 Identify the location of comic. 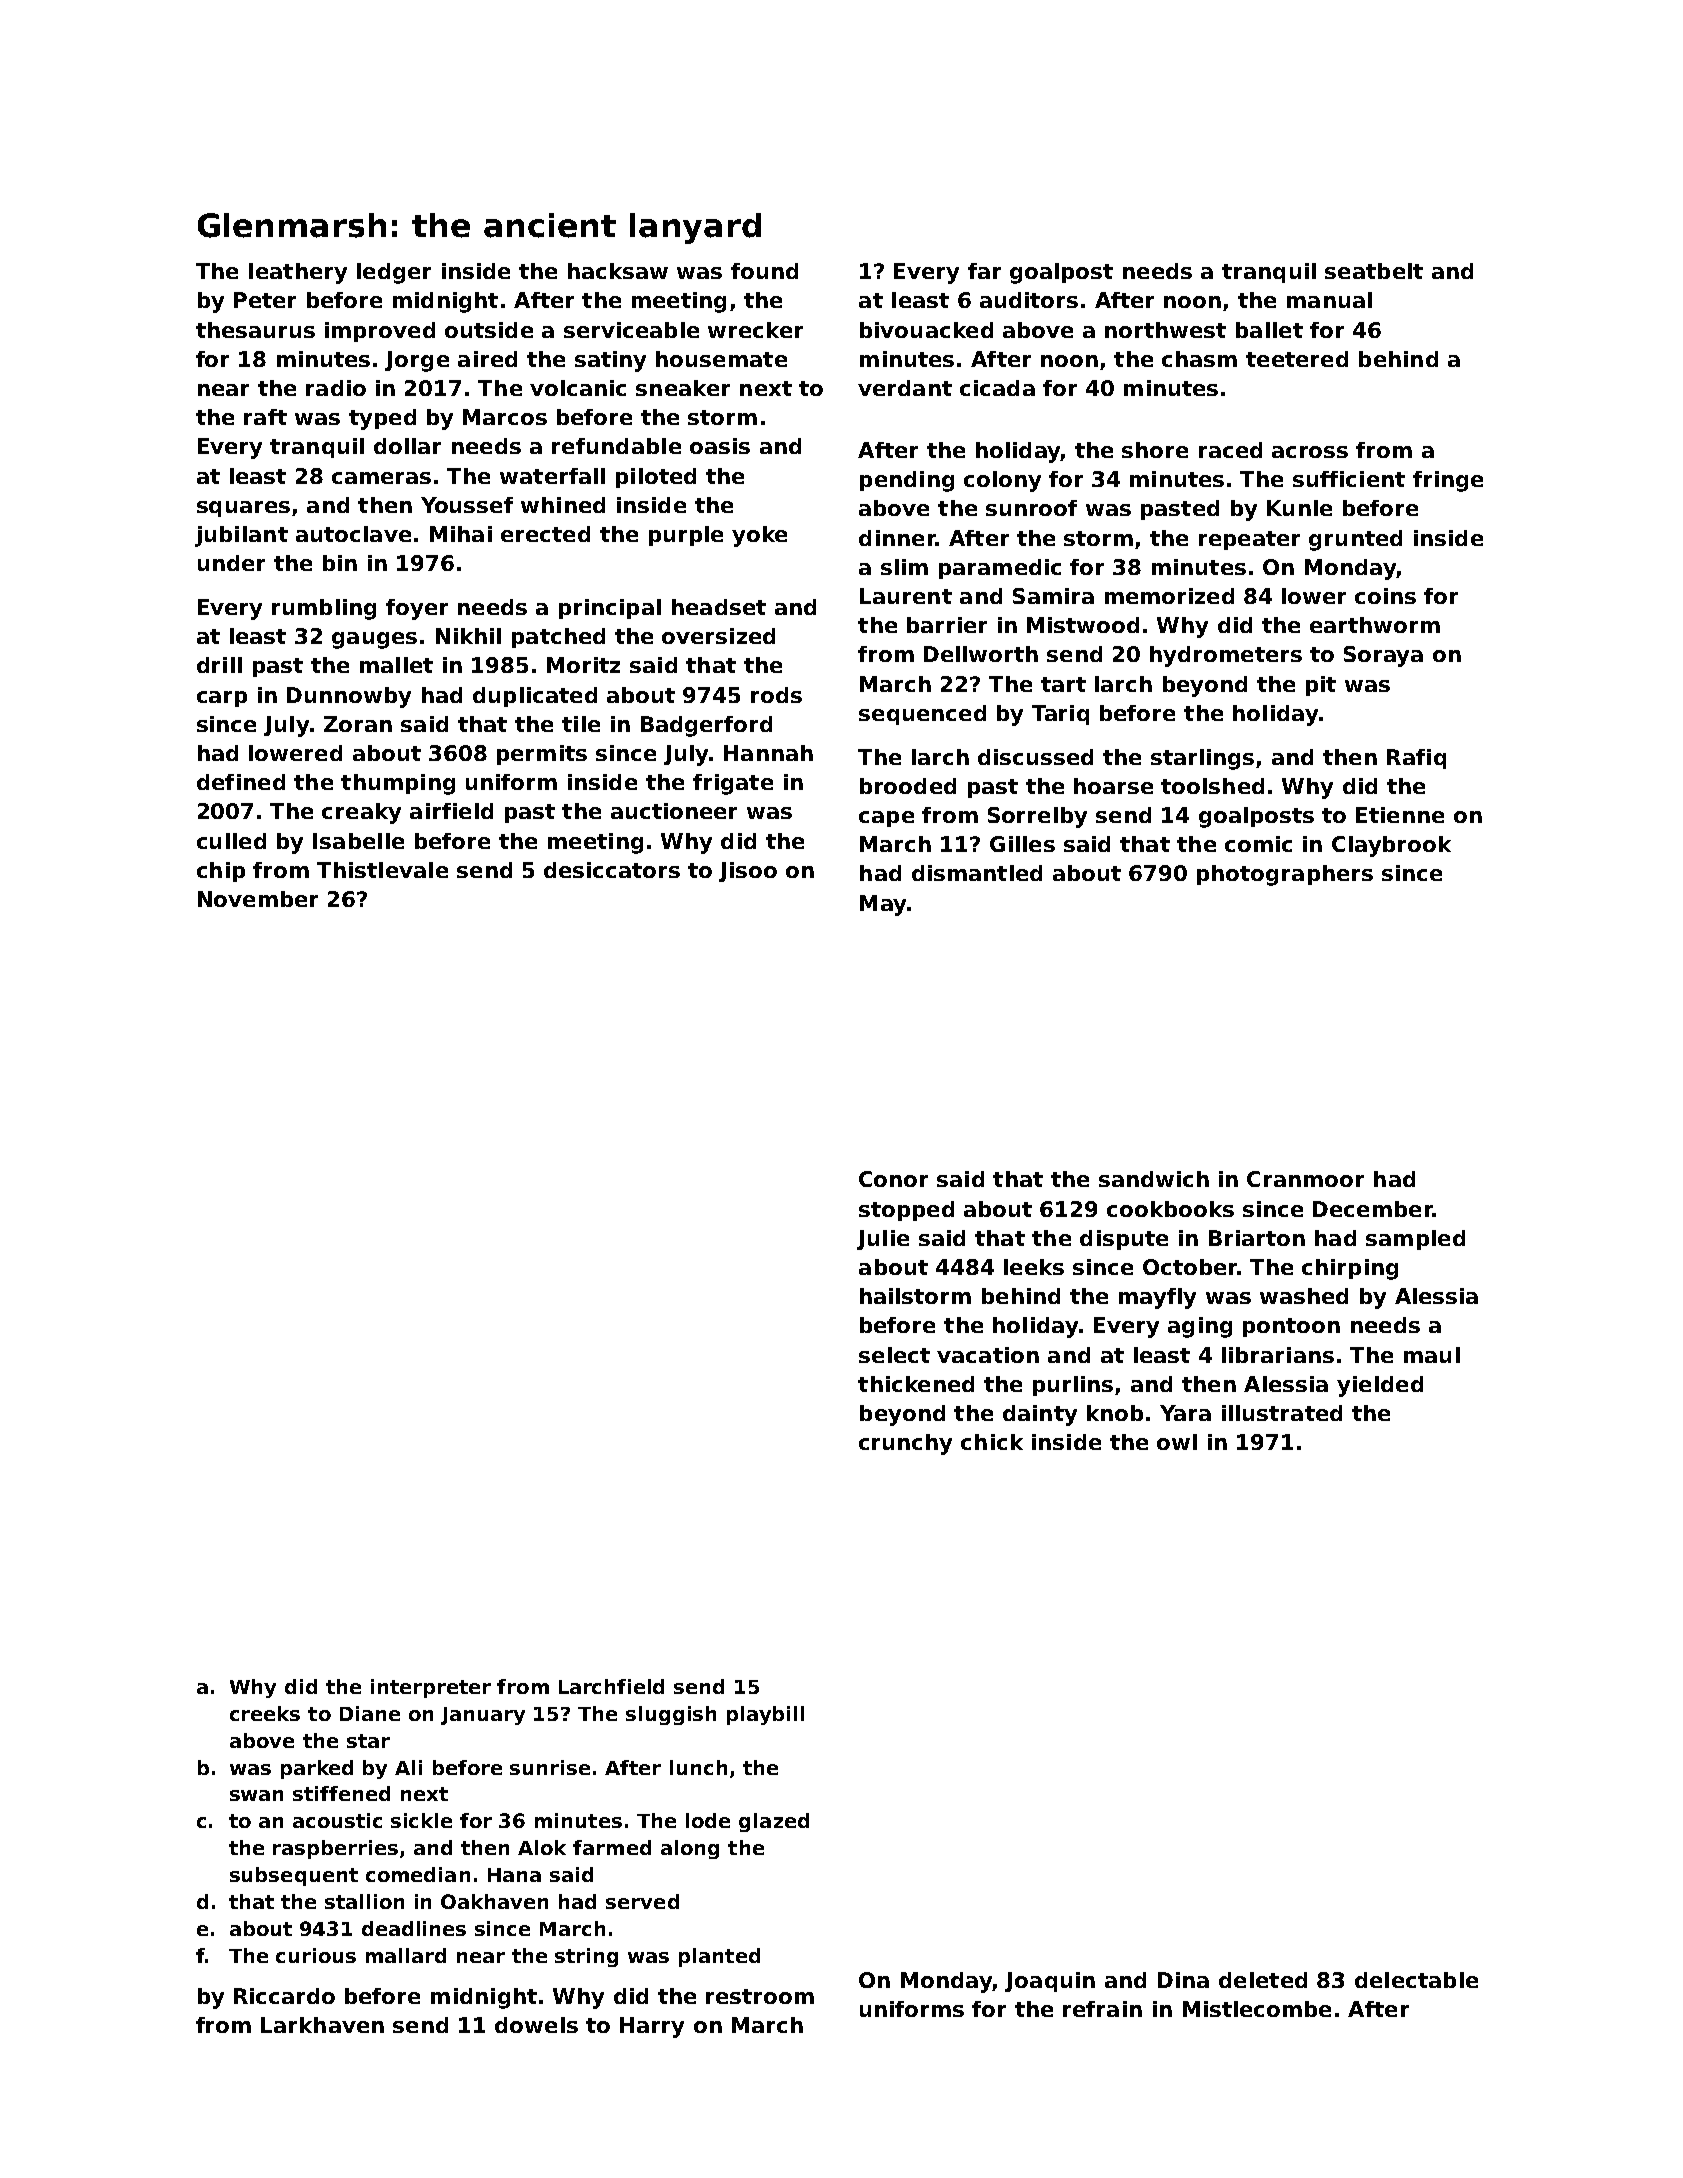
(1258, 844).
